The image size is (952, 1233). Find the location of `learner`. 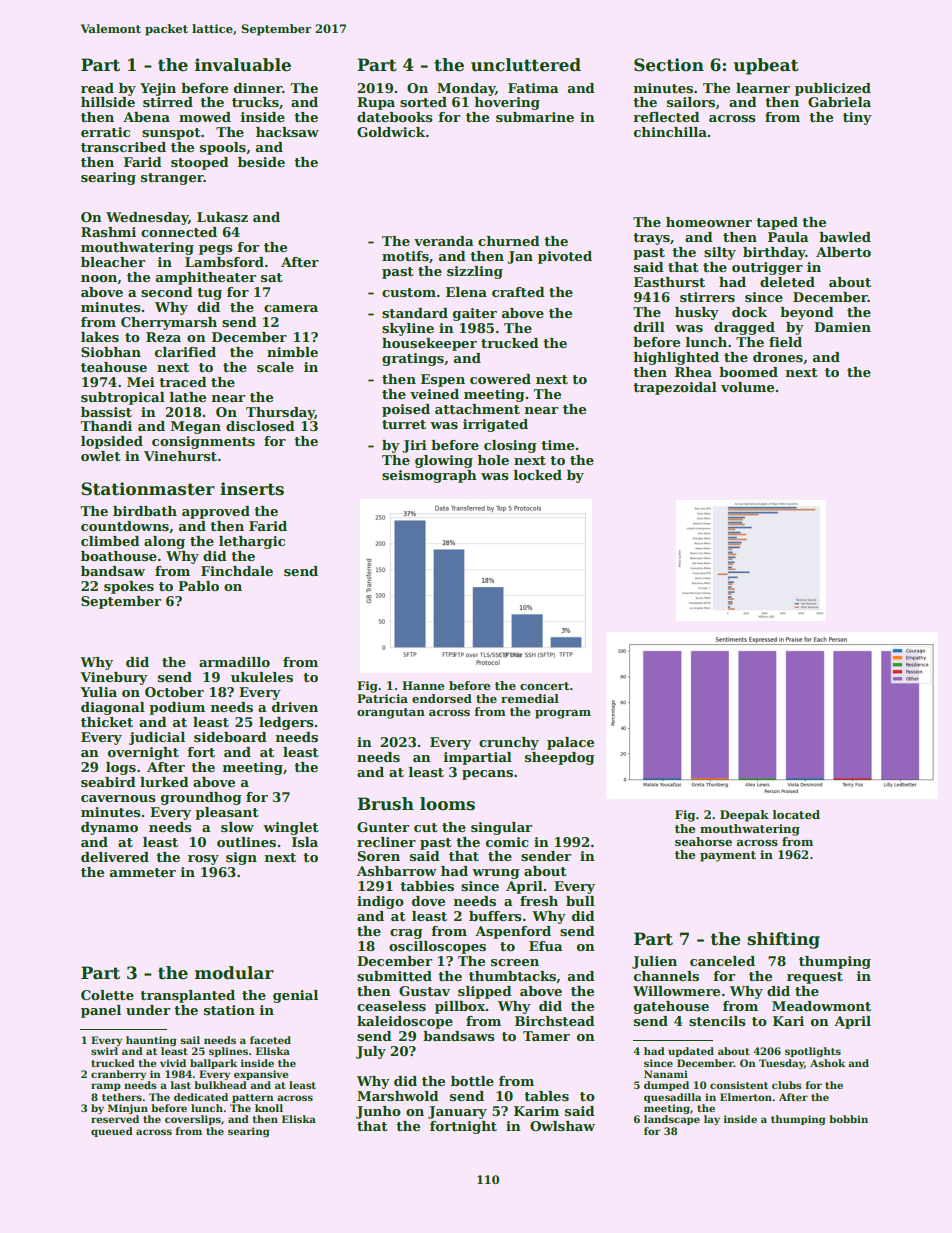

learner is located at coordinates (763, 88).
